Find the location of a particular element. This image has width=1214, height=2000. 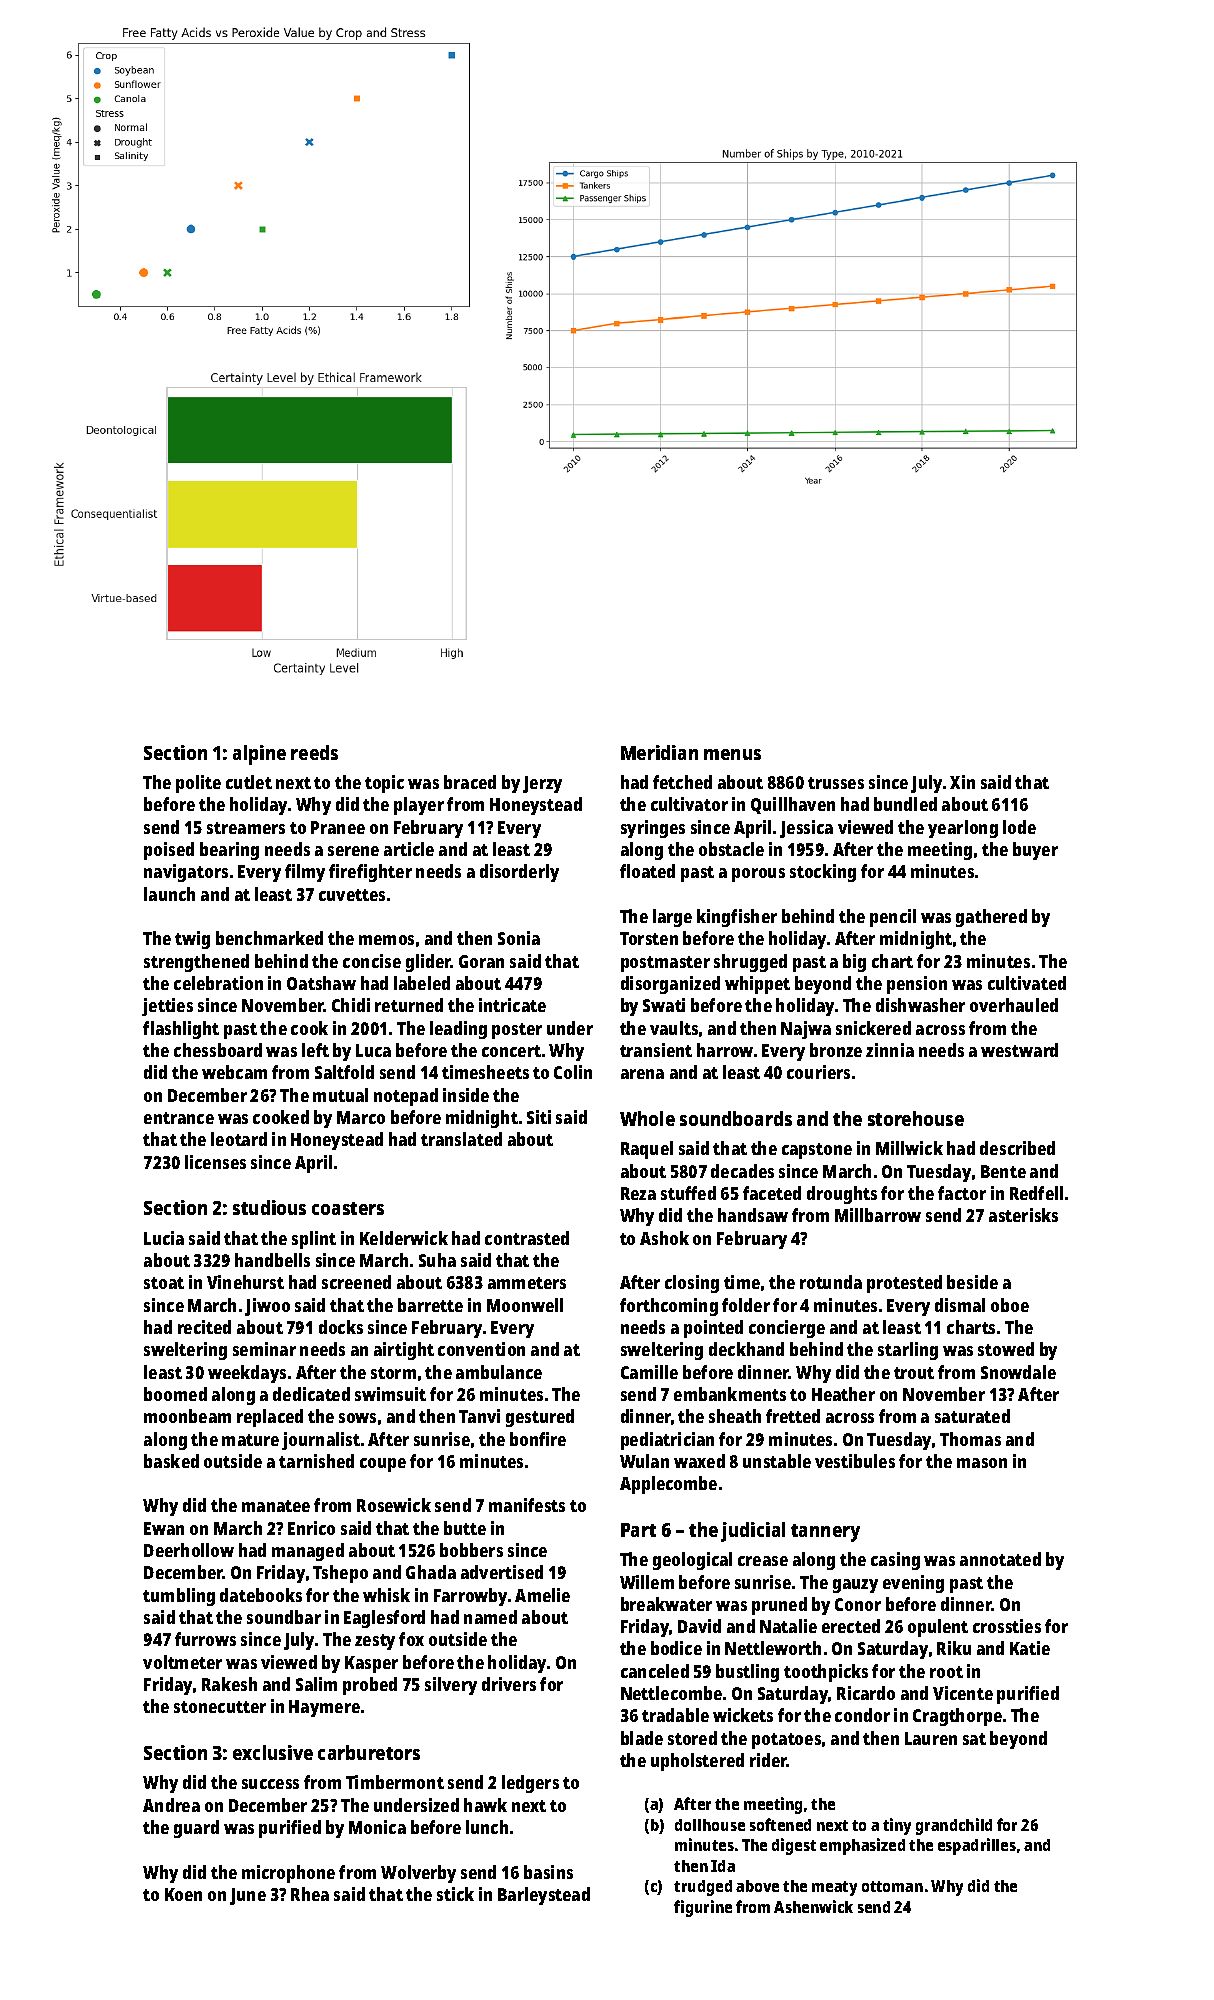

Andrea is located at coordinates (171, 1805).
